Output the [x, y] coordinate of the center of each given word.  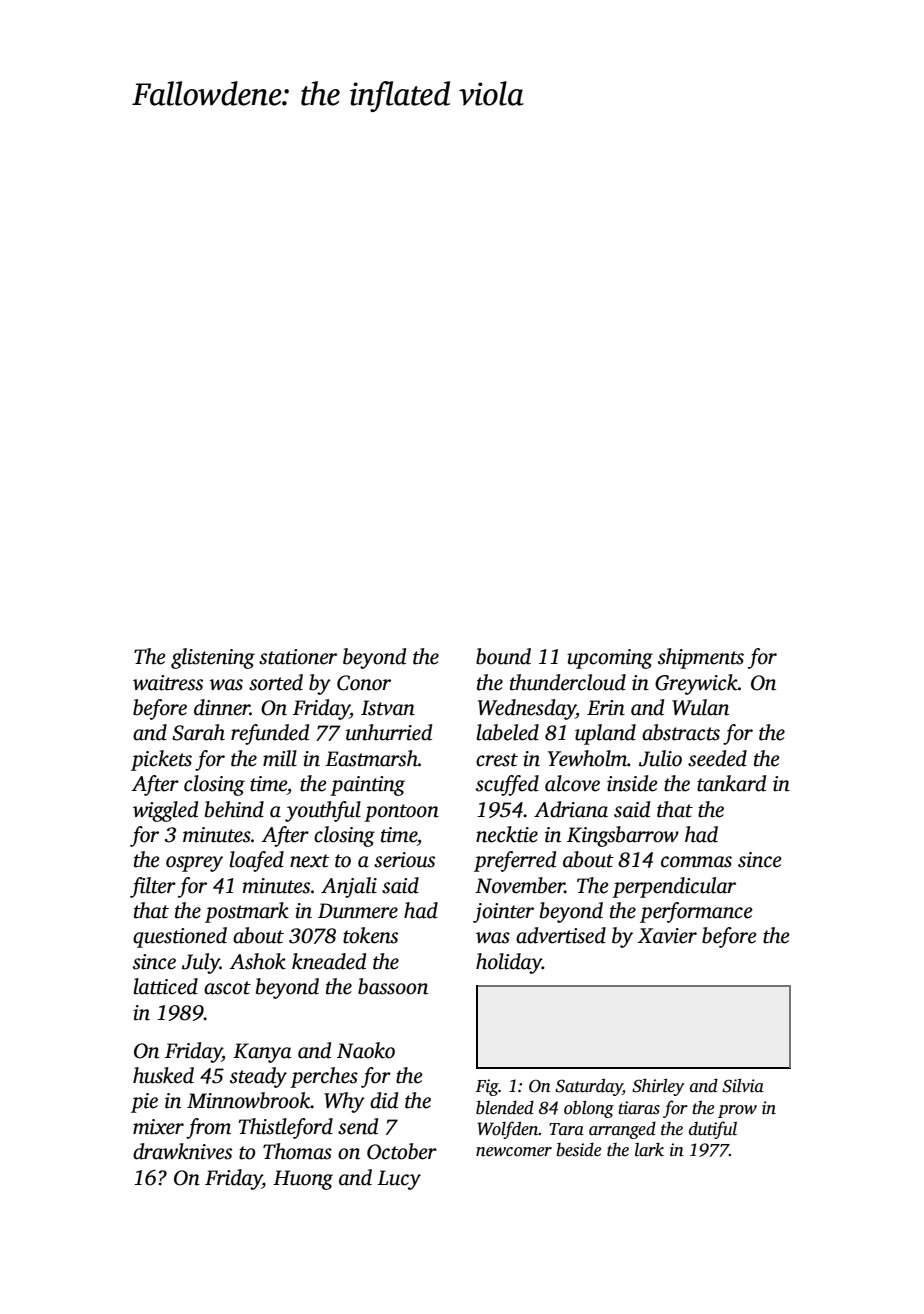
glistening [213, 658]
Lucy [399, 1180]
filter [153, 887]
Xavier [667, 936]
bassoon [393, 986]
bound [503, 656]
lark [649, 1149]
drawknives [182, 1151]
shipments [701, 658]
